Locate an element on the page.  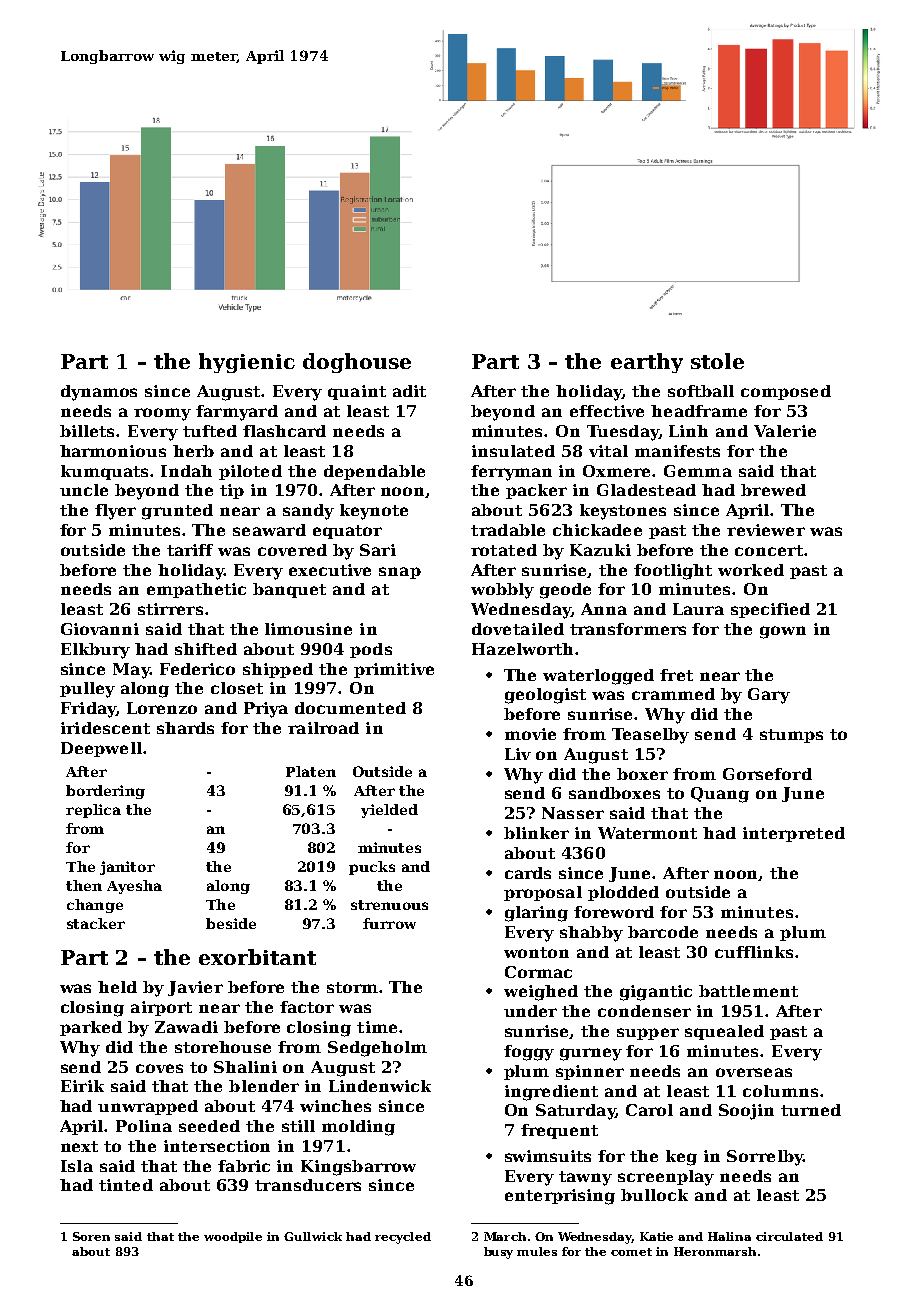
shards is located at coordinates (185, 728).
